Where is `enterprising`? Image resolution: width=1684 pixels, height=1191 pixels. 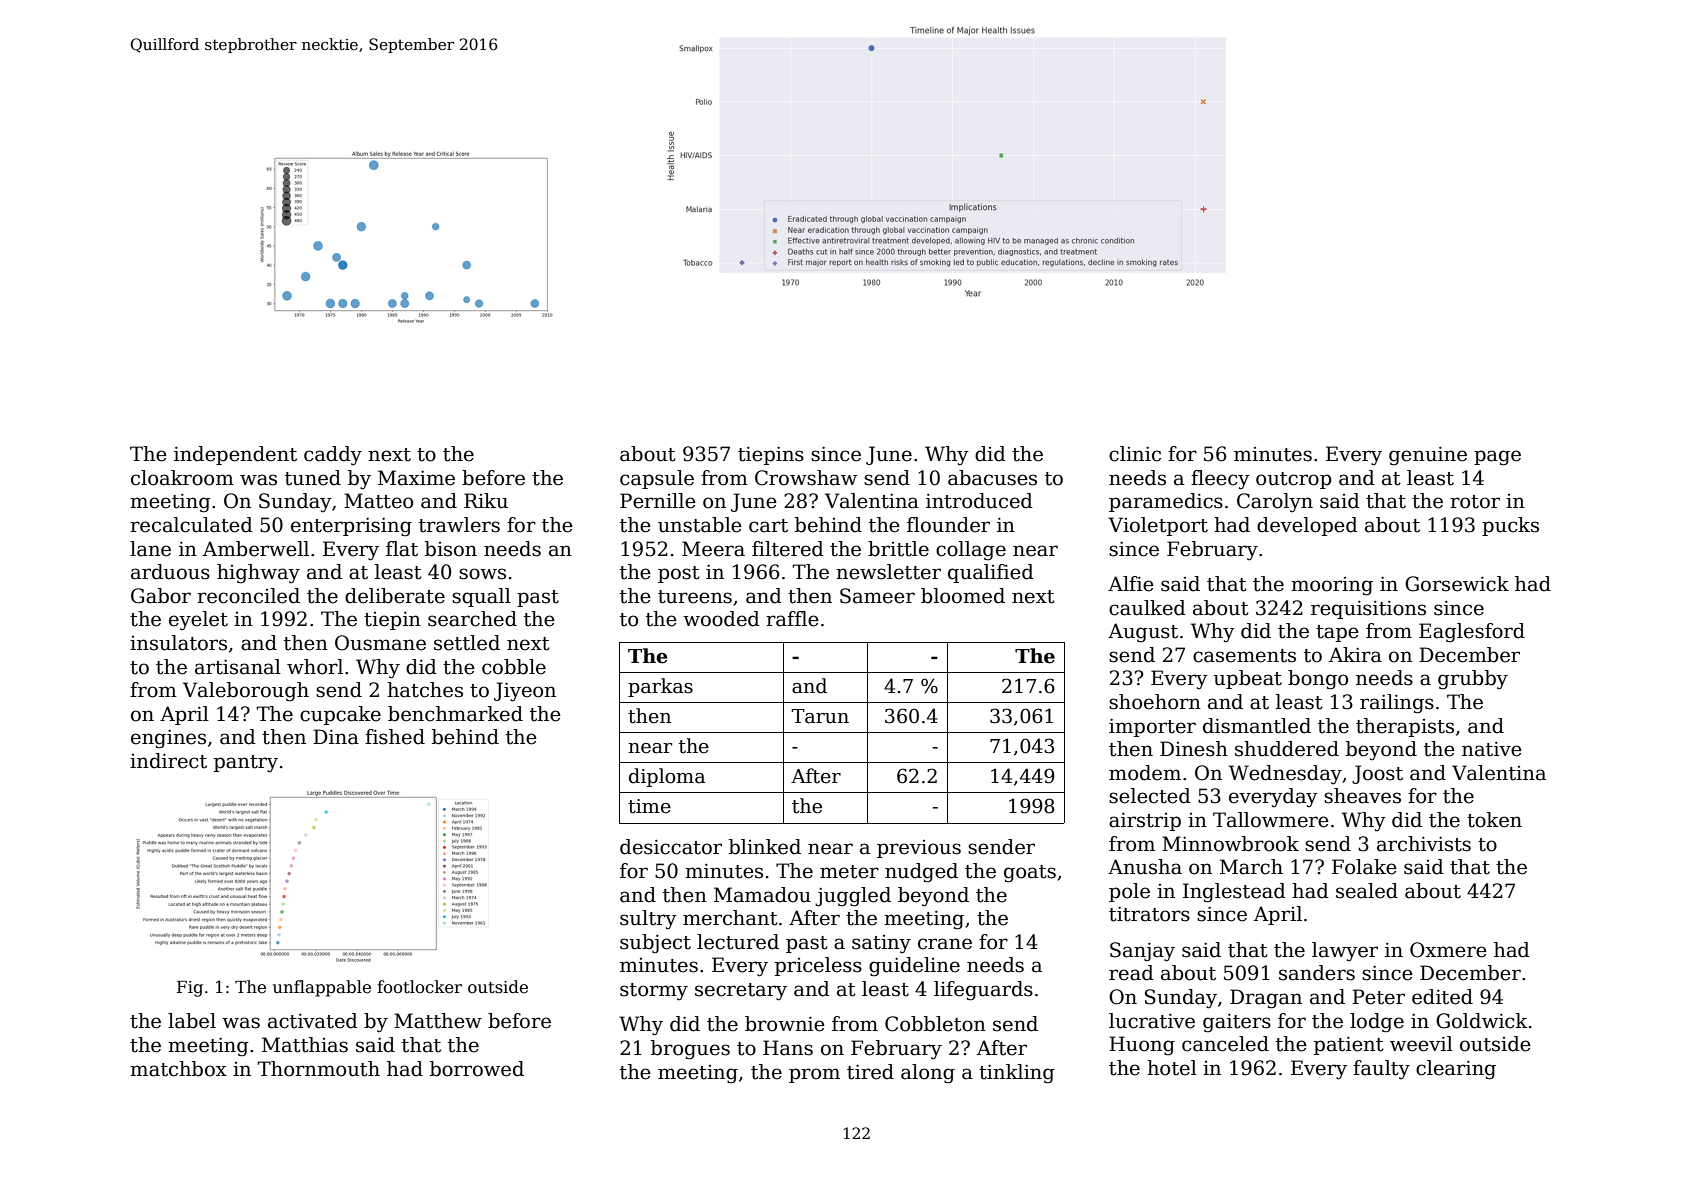 enterprising is located at coordinates (351, 527).
